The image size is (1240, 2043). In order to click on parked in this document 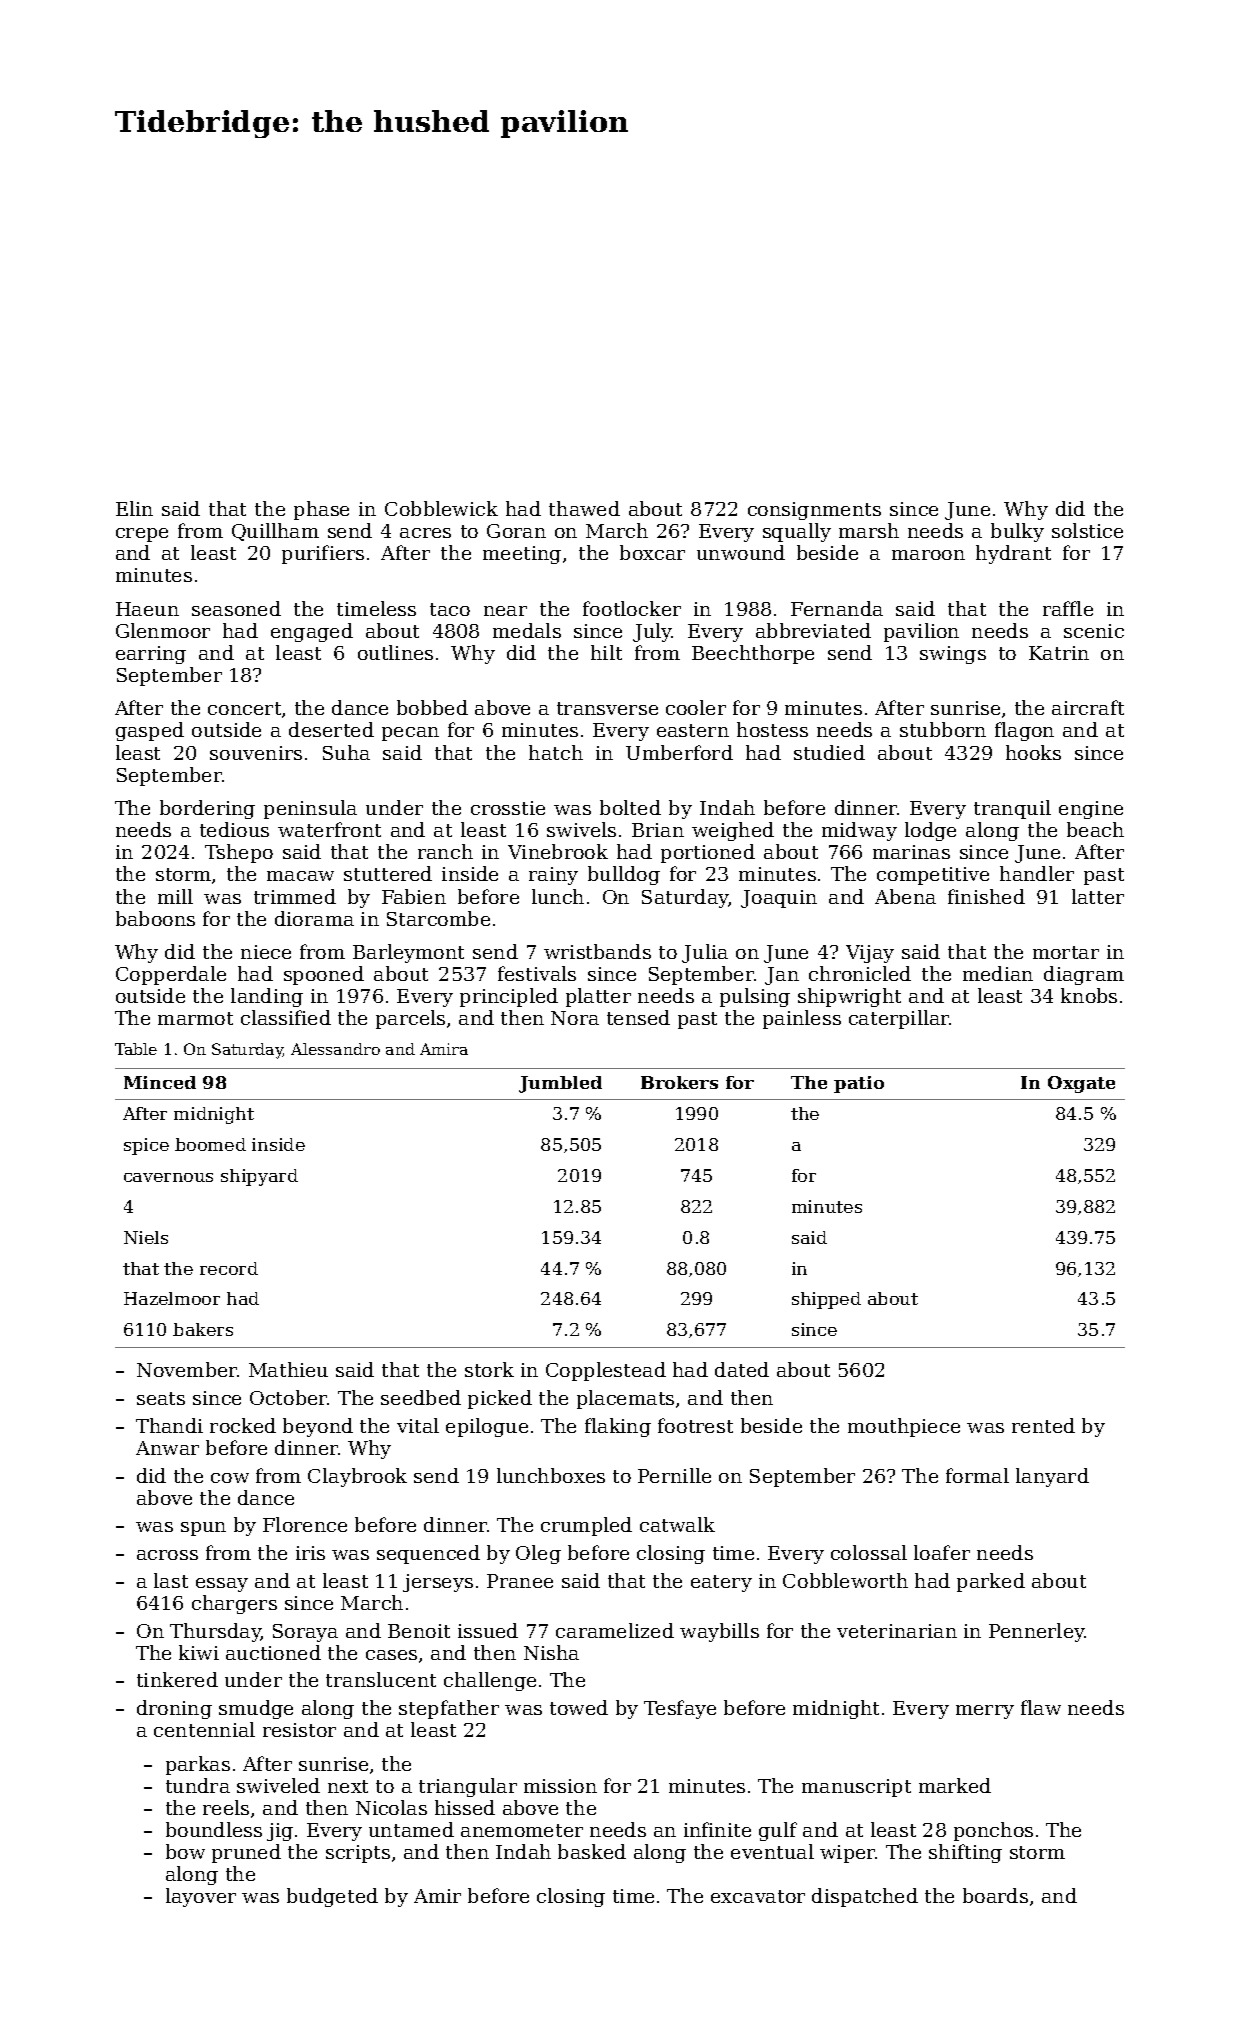, I will do `click(991, 1582)`.
